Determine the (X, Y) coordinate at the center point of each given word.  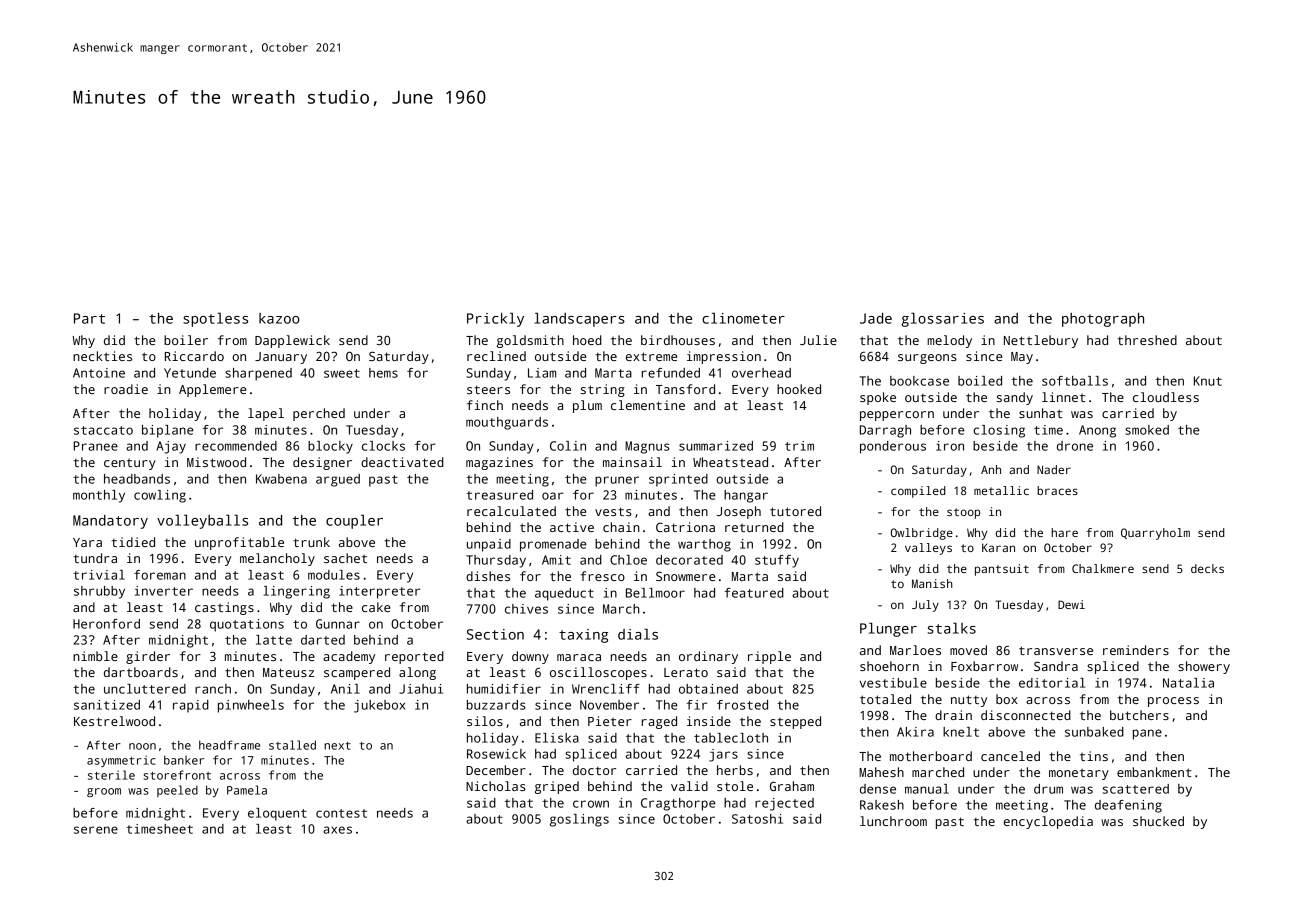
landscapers (579, 320)
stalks (952, 628)
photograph (1103, 320)
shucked (1158, 821)
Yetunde (190, 373)
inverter (164, 591)
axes (337, 830)
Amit (556, 560)
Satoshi (757, 819)
